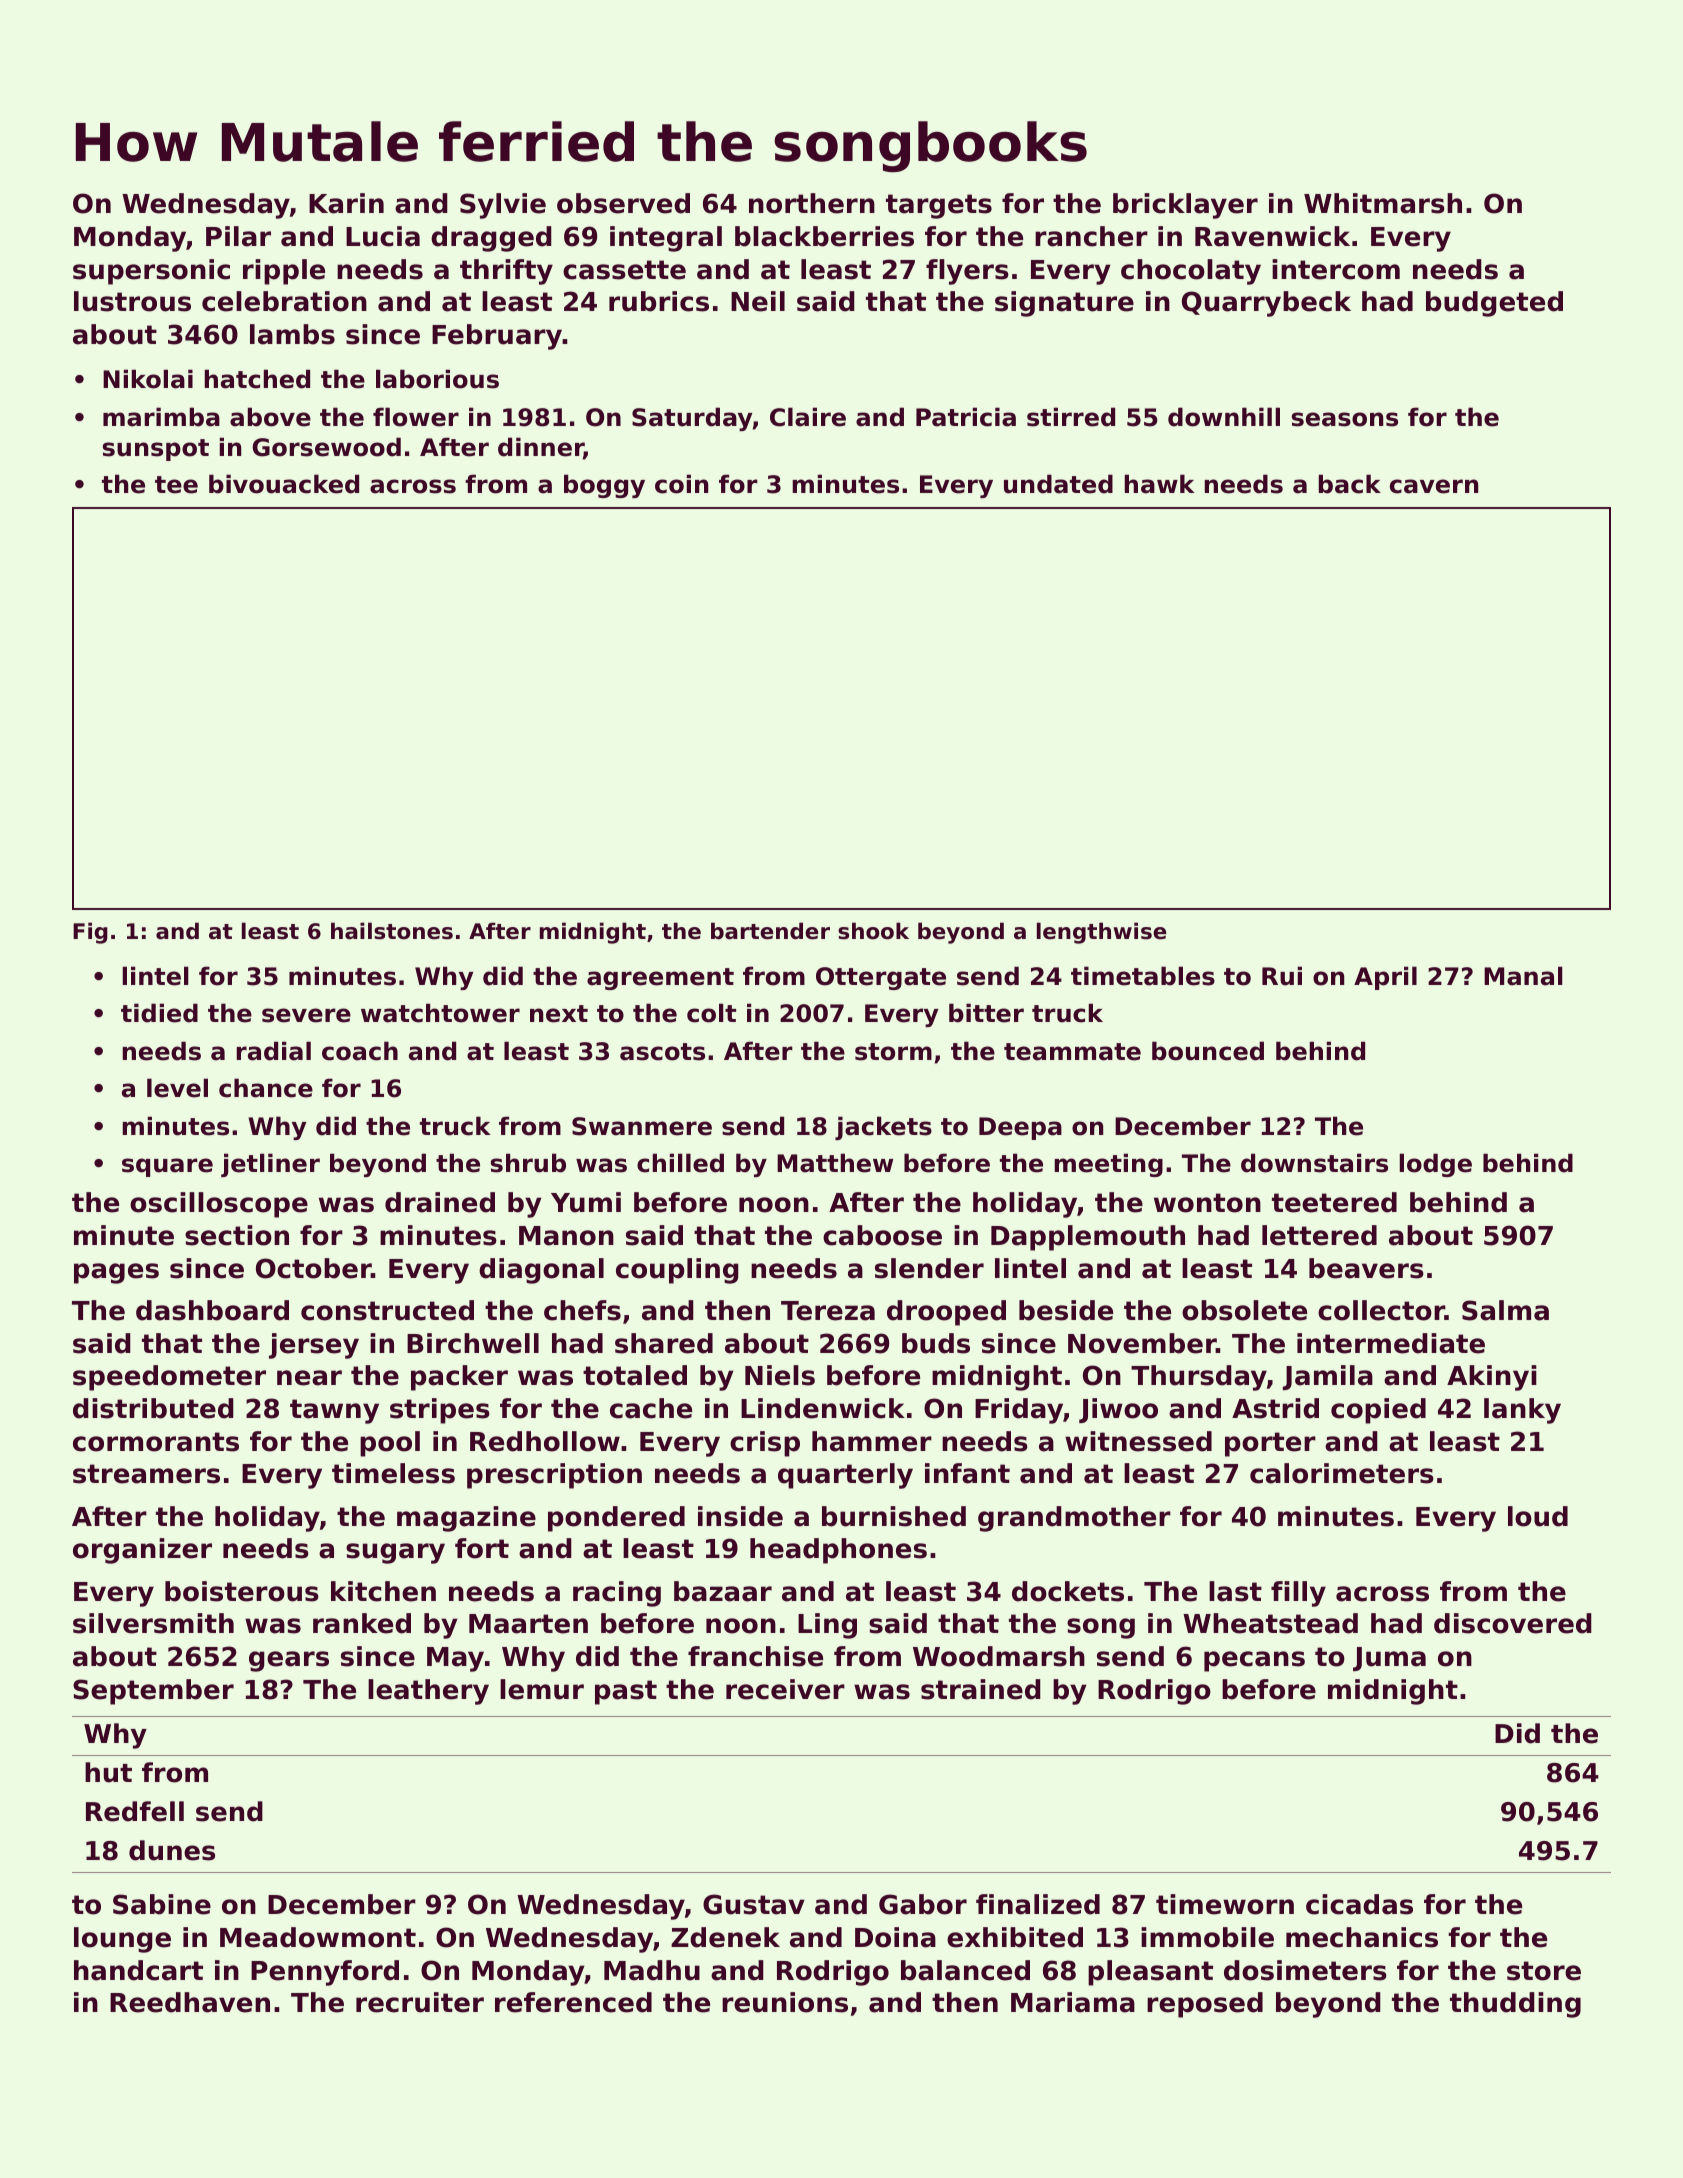 The image size is (1683, 2178). I want to click on undated, so click(1058, 484).
